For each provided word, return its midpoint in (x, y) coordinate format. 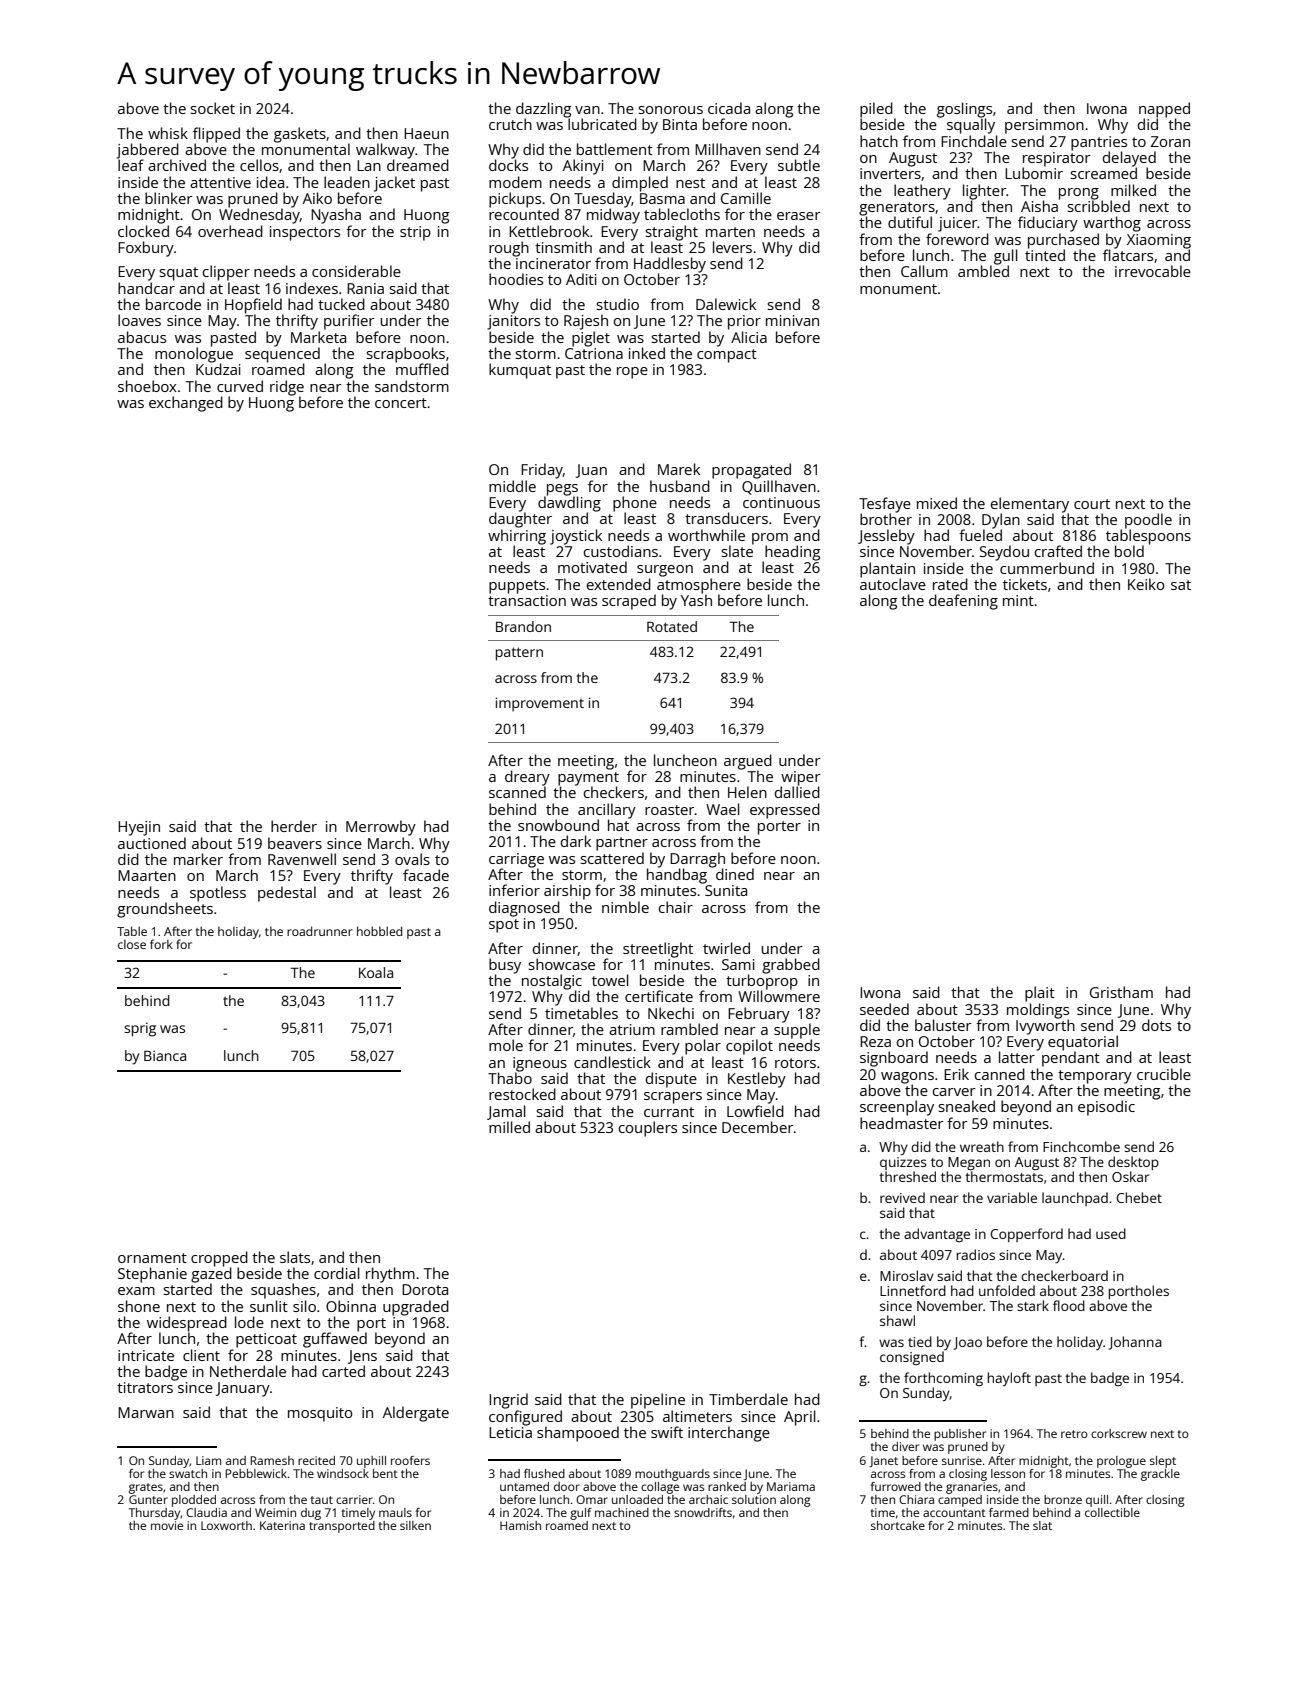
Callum (924, 271)
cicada (729, 108)
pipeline (658, 1401)
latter (1017, 1057)
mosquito (320, 1414)
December (758, 1127)
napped (1164, 110)
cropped (219, 1259)
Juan (591, 471)
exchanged (186, 404)
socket (213, 108)
